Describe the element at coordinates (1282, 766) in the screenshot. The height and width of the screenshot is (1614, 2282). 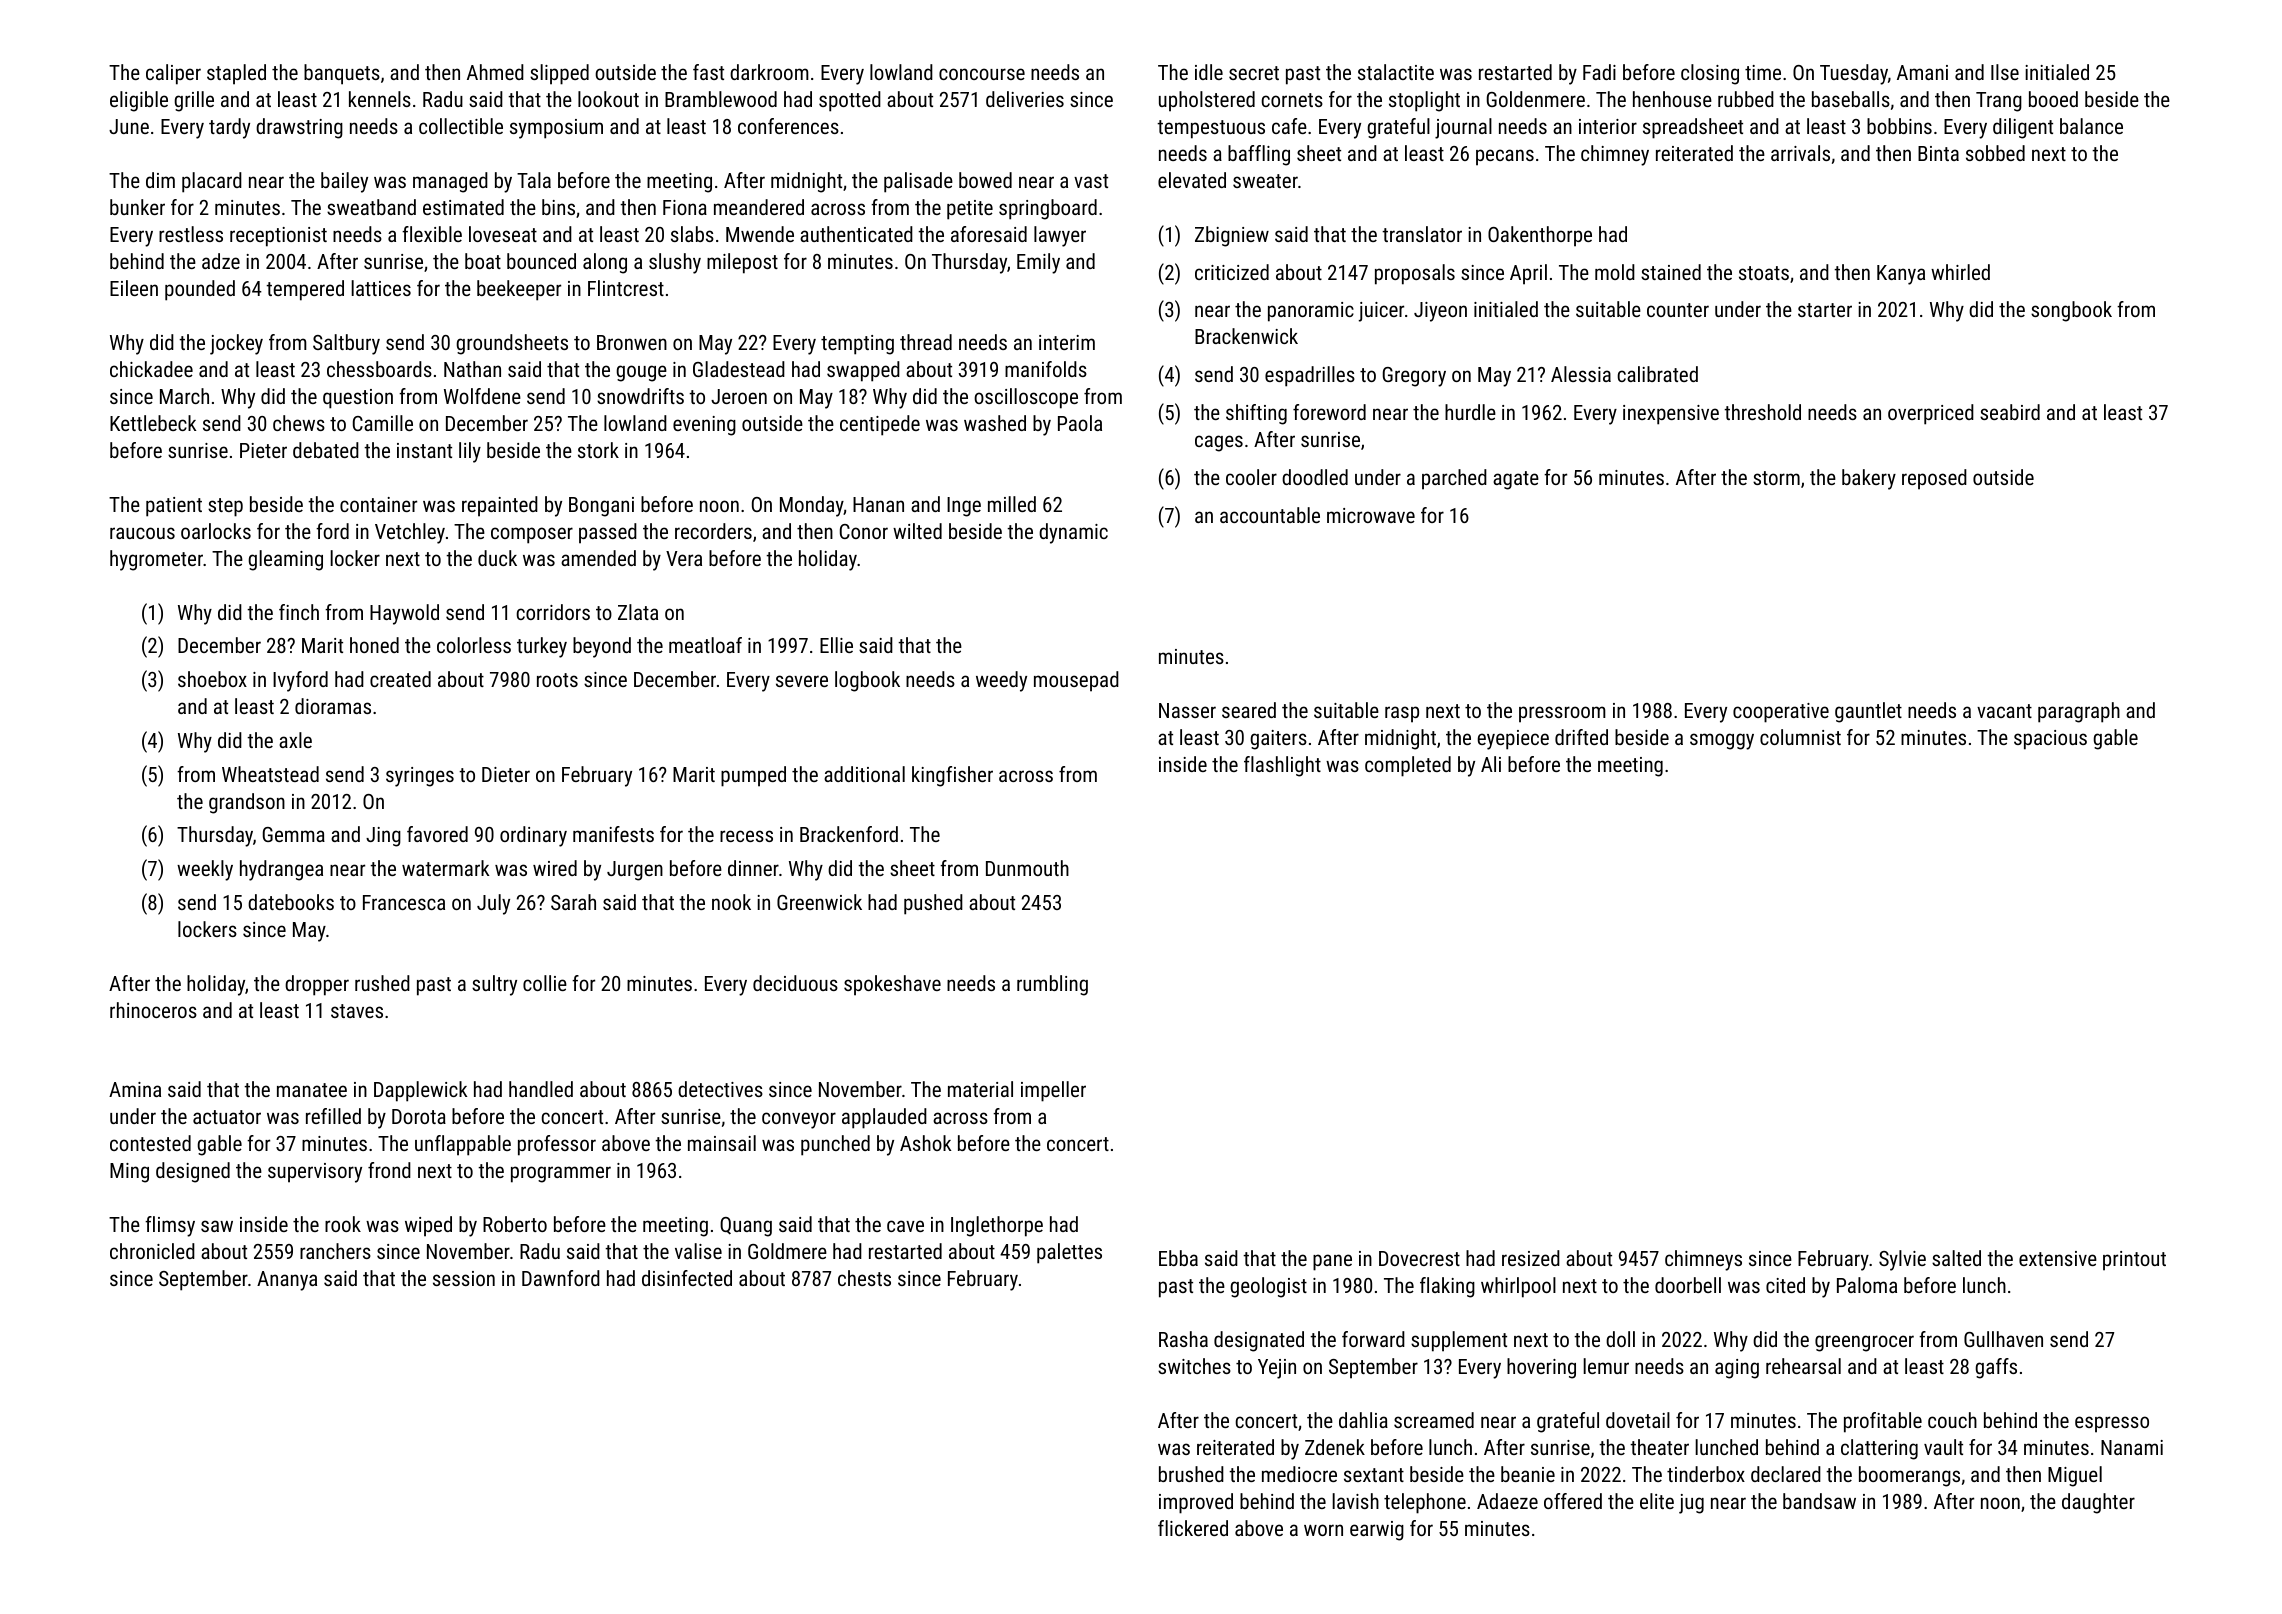
I see `flashlight` at that location.
